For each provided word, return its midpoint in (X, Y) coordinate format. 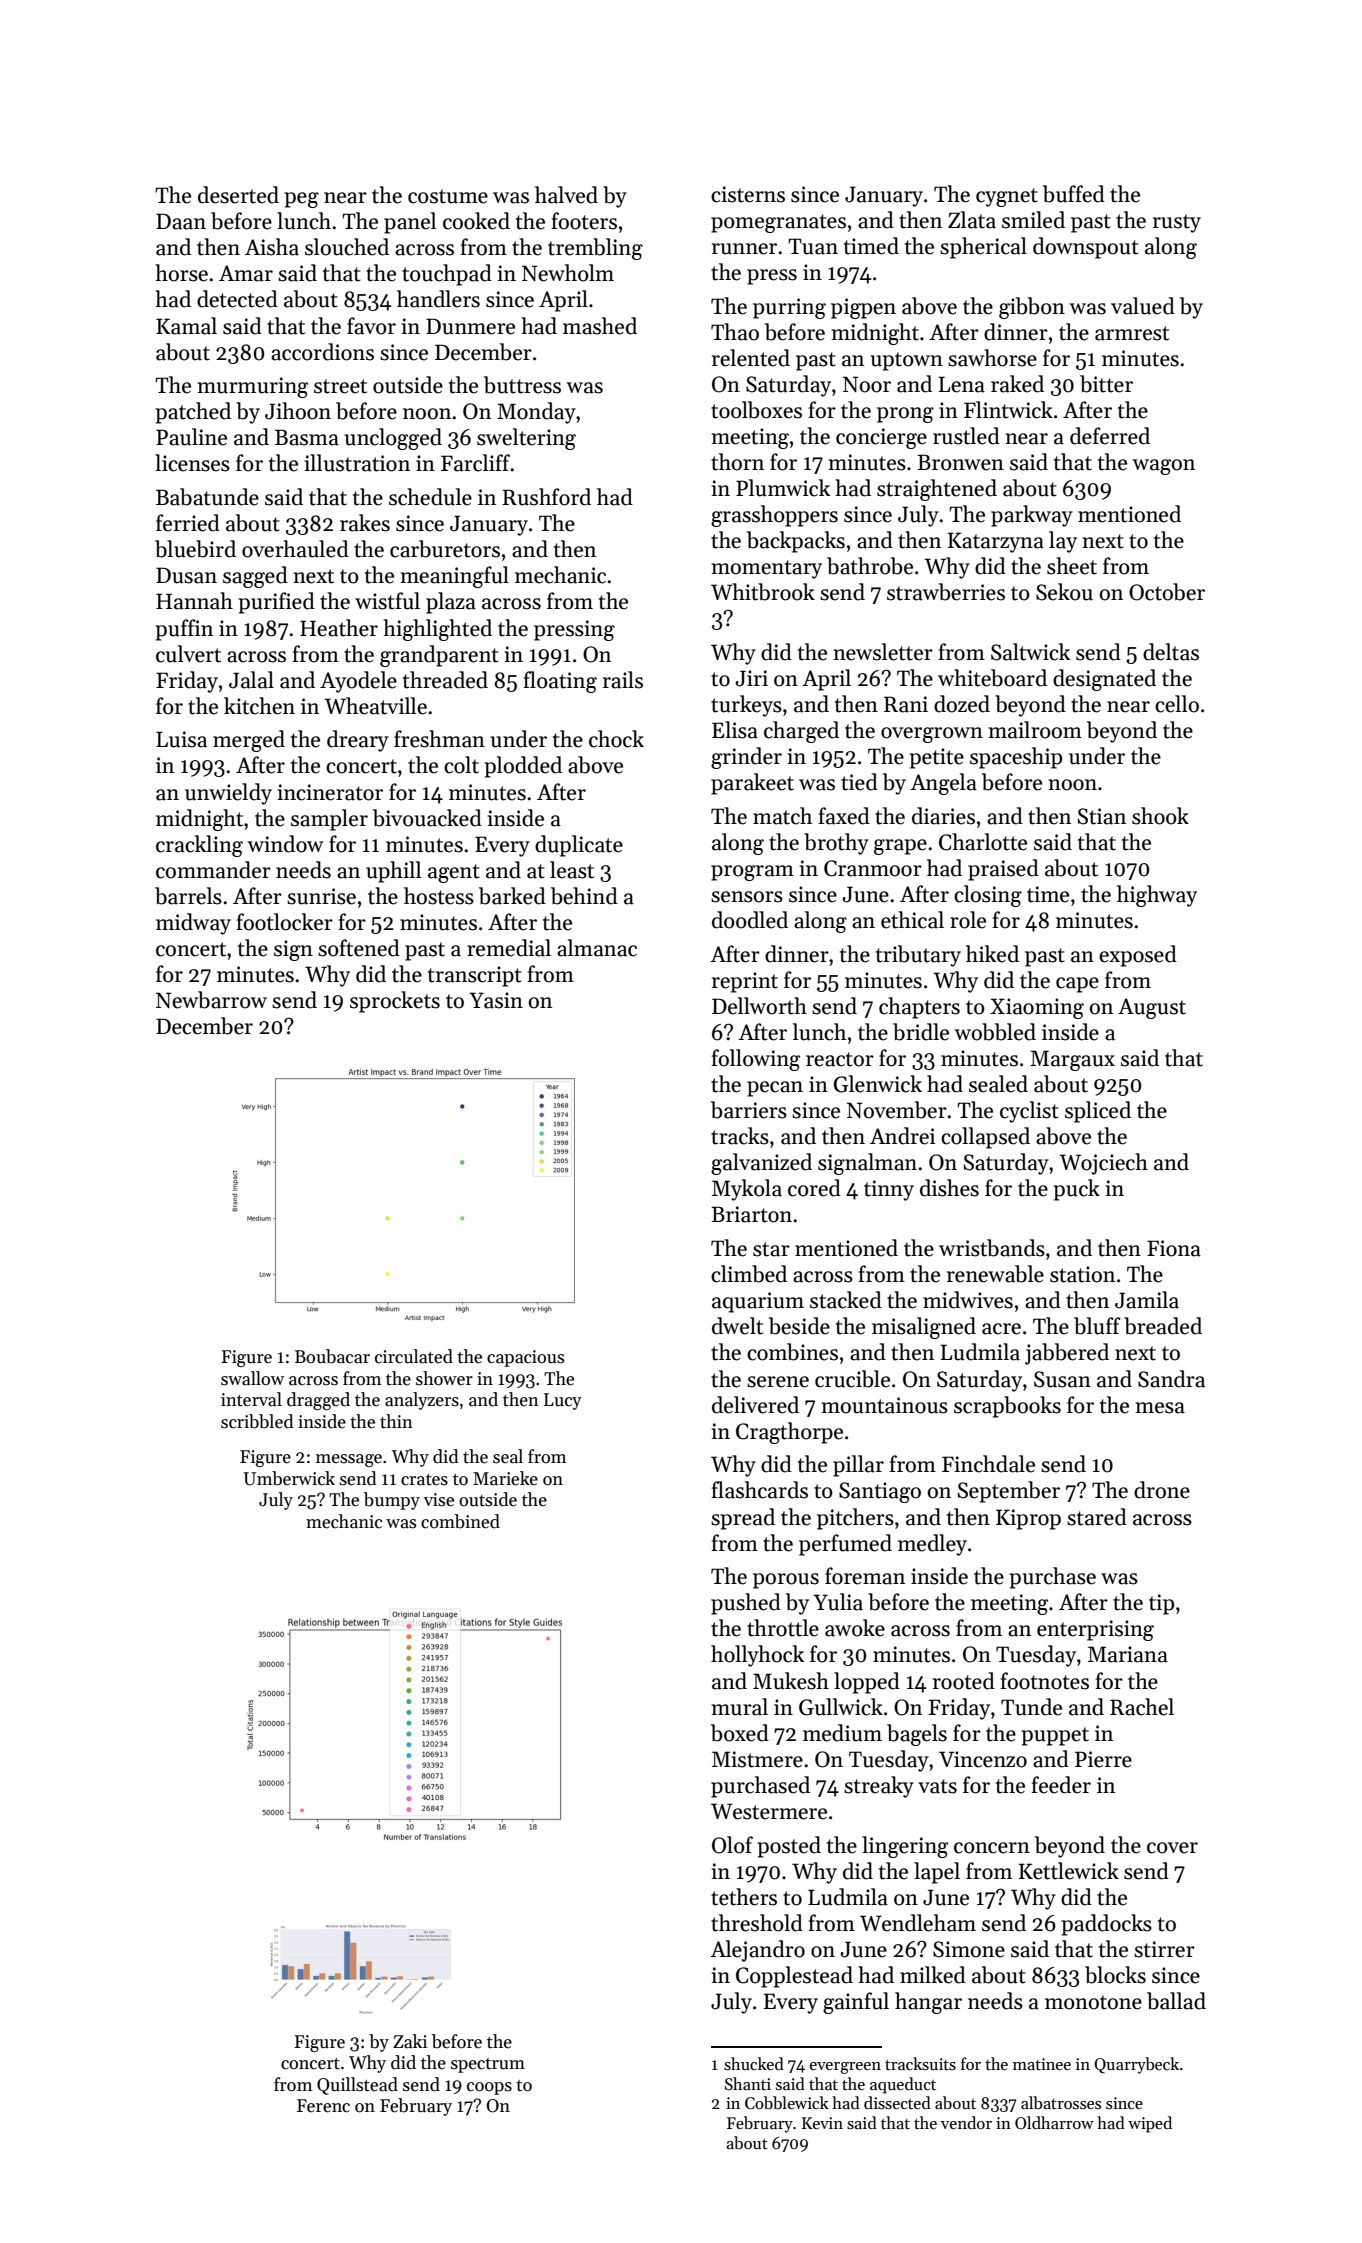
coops (489, 2088)
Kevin (822, 2123)
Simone (969, 1949)
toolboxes (756, 410)
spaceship (1016, 758)
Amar (246, 273)
